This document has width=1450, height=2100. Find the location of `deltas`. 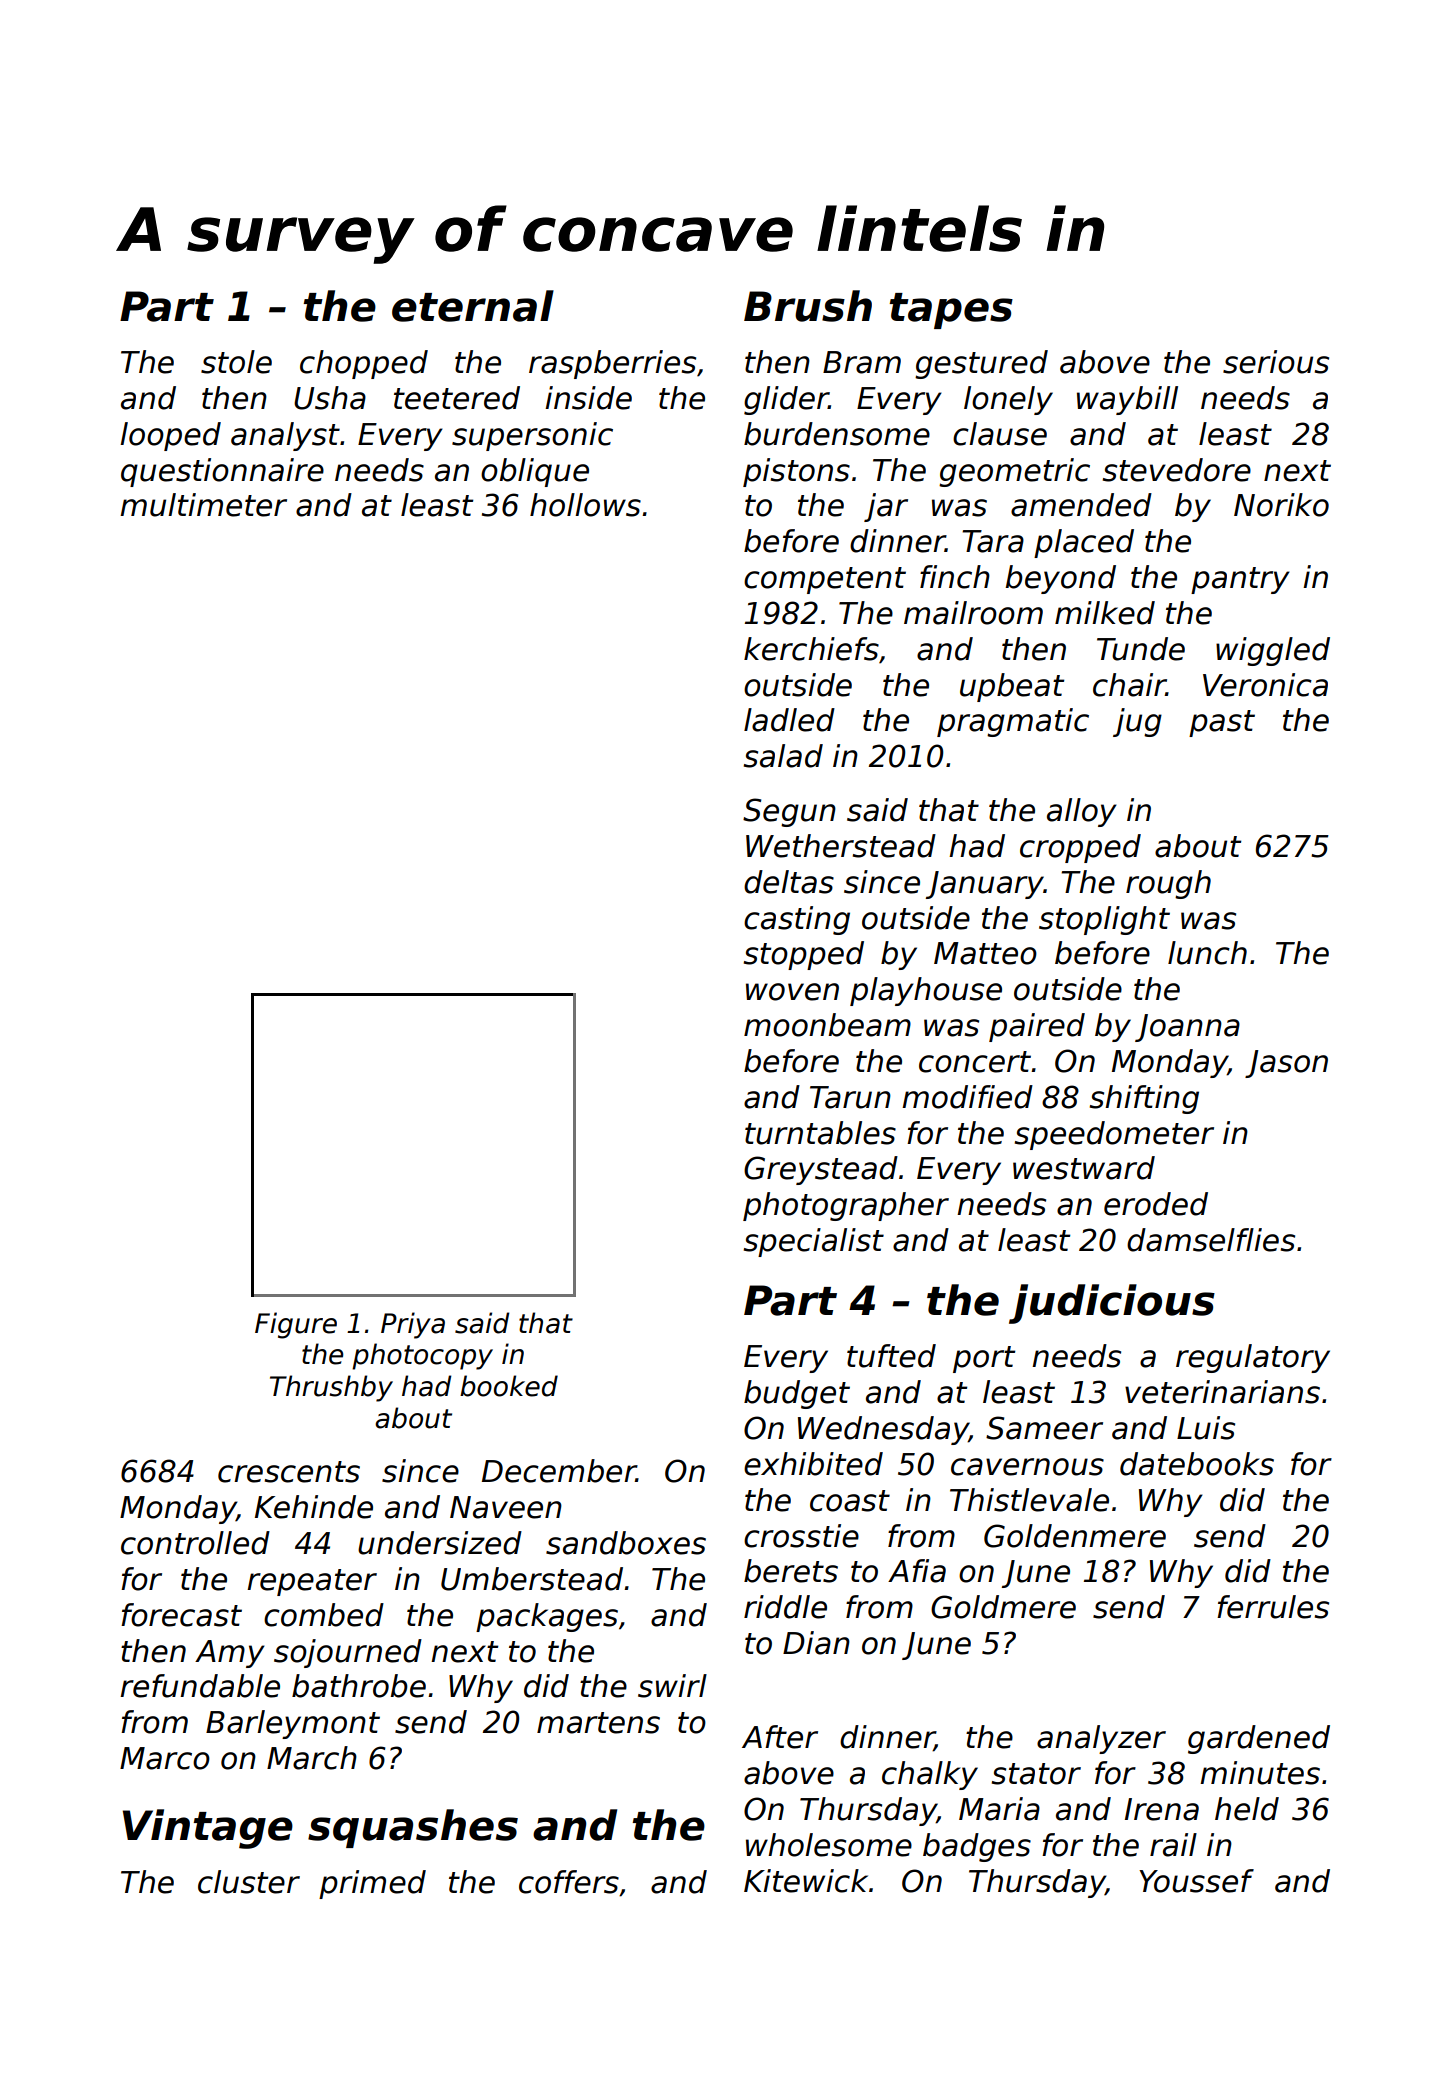

deltas is located at coordinates (789, 882).
